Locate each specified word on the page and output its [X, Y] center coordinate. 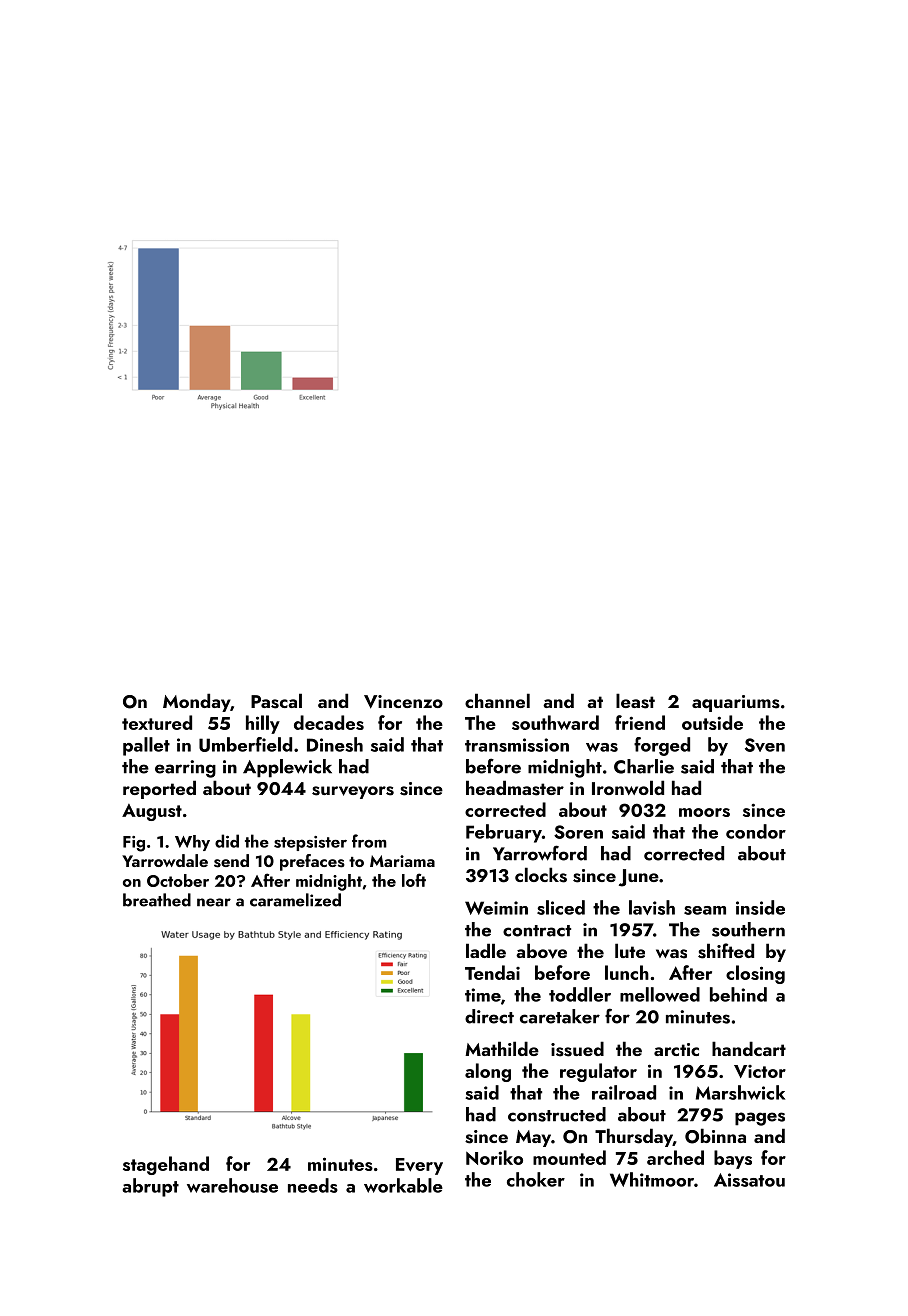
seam [705, 910]
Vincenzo [403, 702]
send [231, 861]
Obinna [715, 1136]
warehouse [232, 1185]
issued [577, 1049]
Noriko [494, 1157]
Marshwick [740, 1092]
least [635, 701]
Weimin [496, 908]
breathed [157, 900]
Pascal [276, 701]
